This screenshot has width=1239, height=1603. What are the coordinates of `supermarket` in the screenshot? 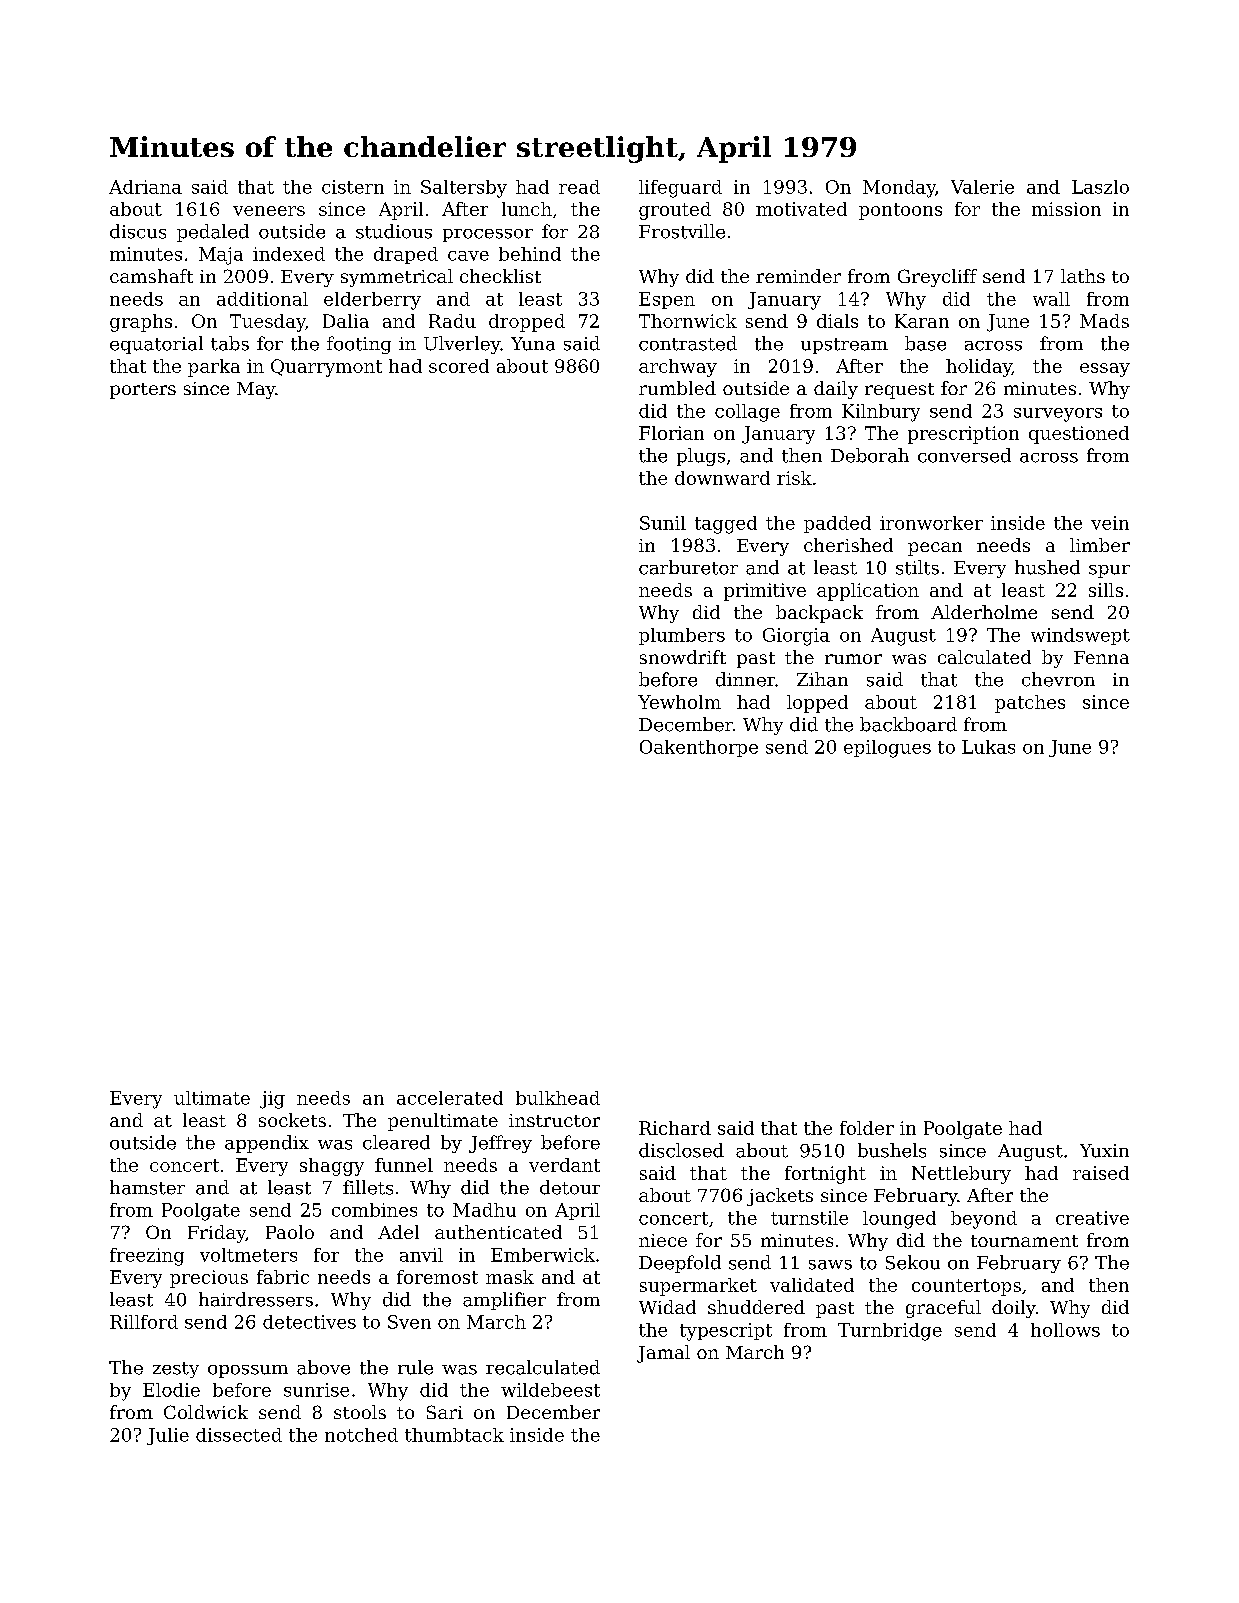 It's located at (698, 1287).
